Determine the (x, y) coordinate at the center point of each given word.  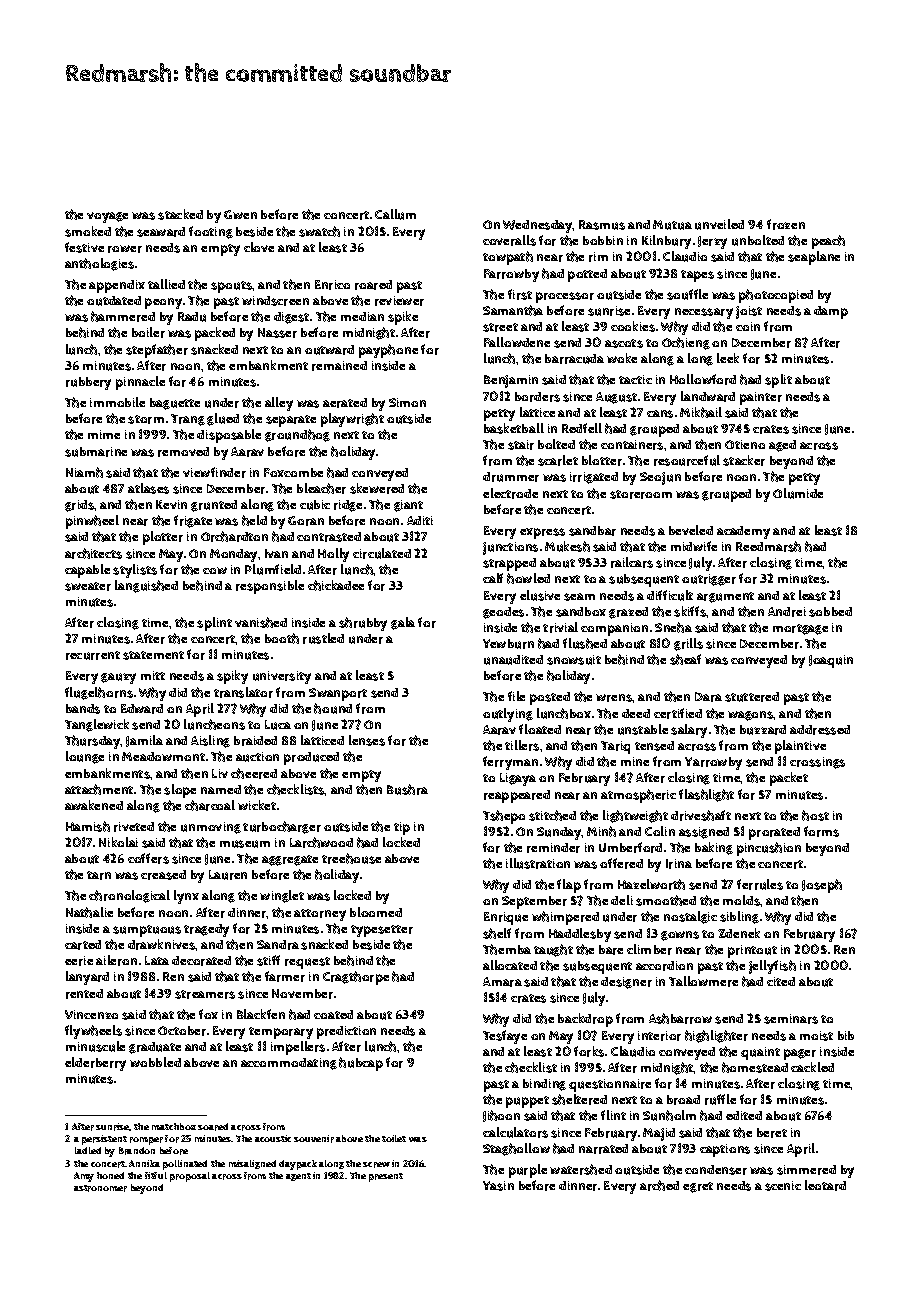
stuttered (752, 697)
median (362, 316)
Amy (84, 1177)
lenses (367, 740)
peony (163, 303)
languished (146, 586)
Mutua (672, 225)
